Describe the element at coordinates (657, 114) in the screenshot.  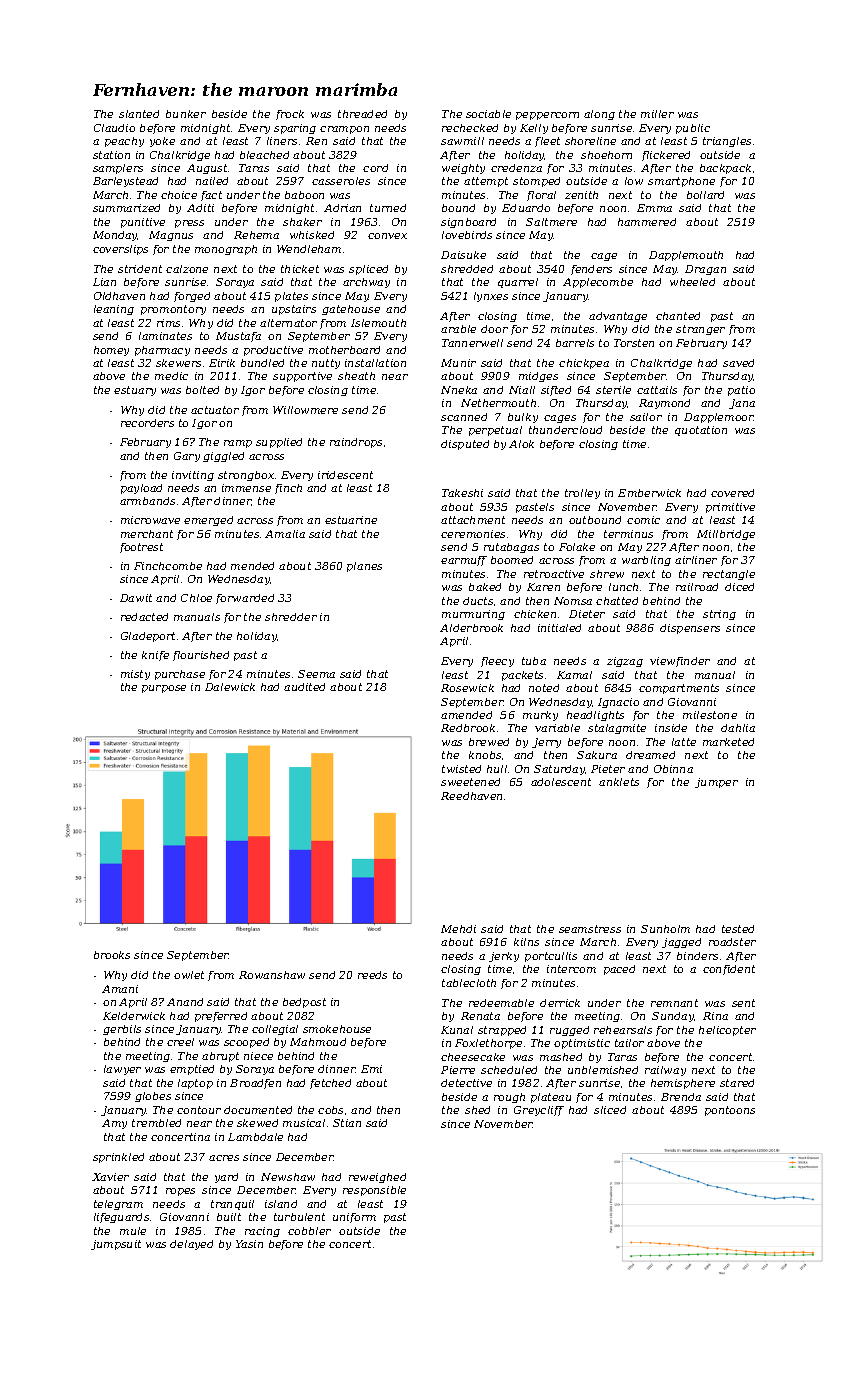
I see `miller` at that location.
